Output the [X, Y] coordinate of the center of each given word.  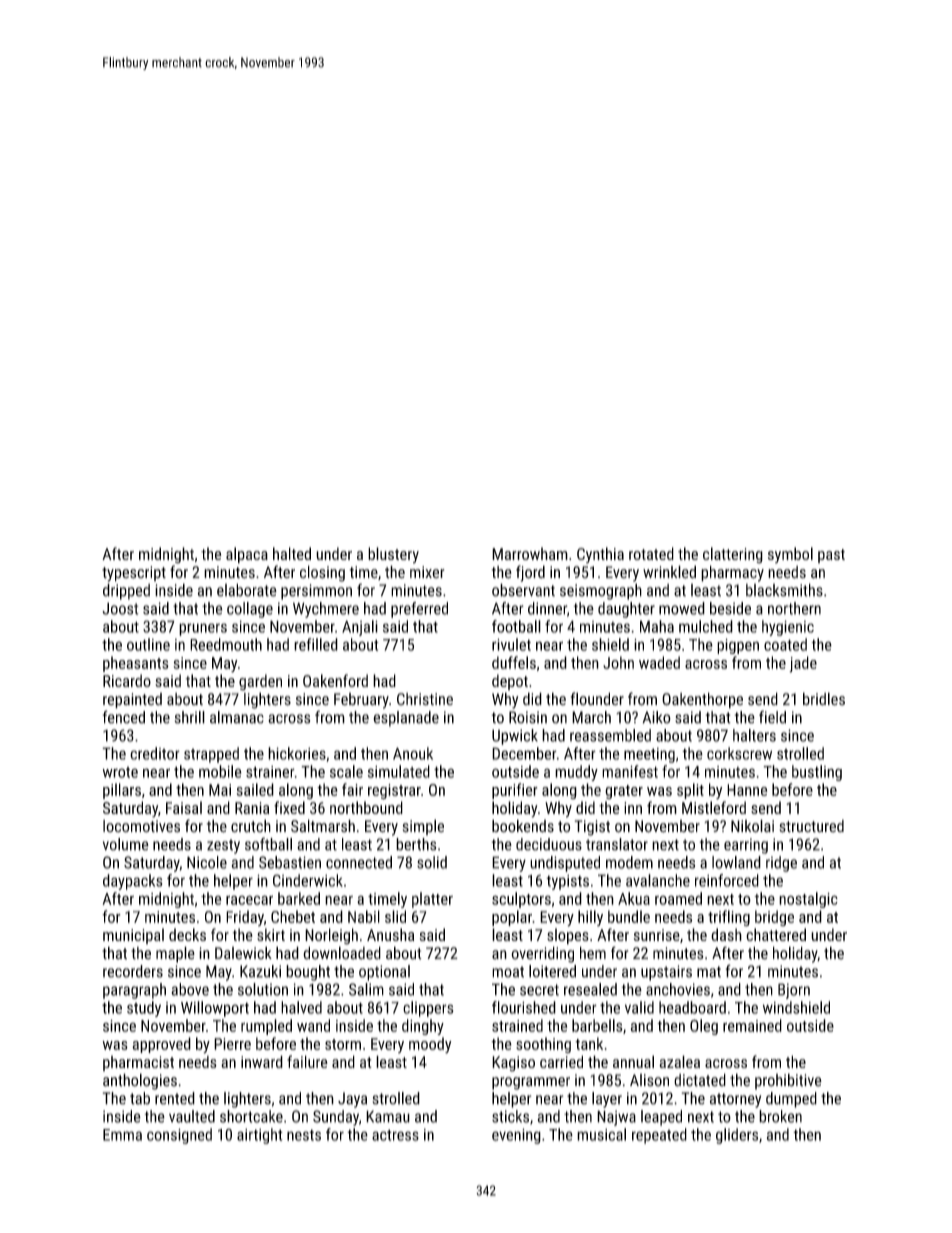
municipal [133, 936]
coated [785, 644]
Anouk [413, 753]
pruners [203, 629]
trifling [729, 918]
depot [510, 682]
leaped [661, 1118]
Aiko [657, 717]
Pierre [232, 1044]
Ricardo [127, 680]
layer [607, 1100]
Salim [366, 989]
